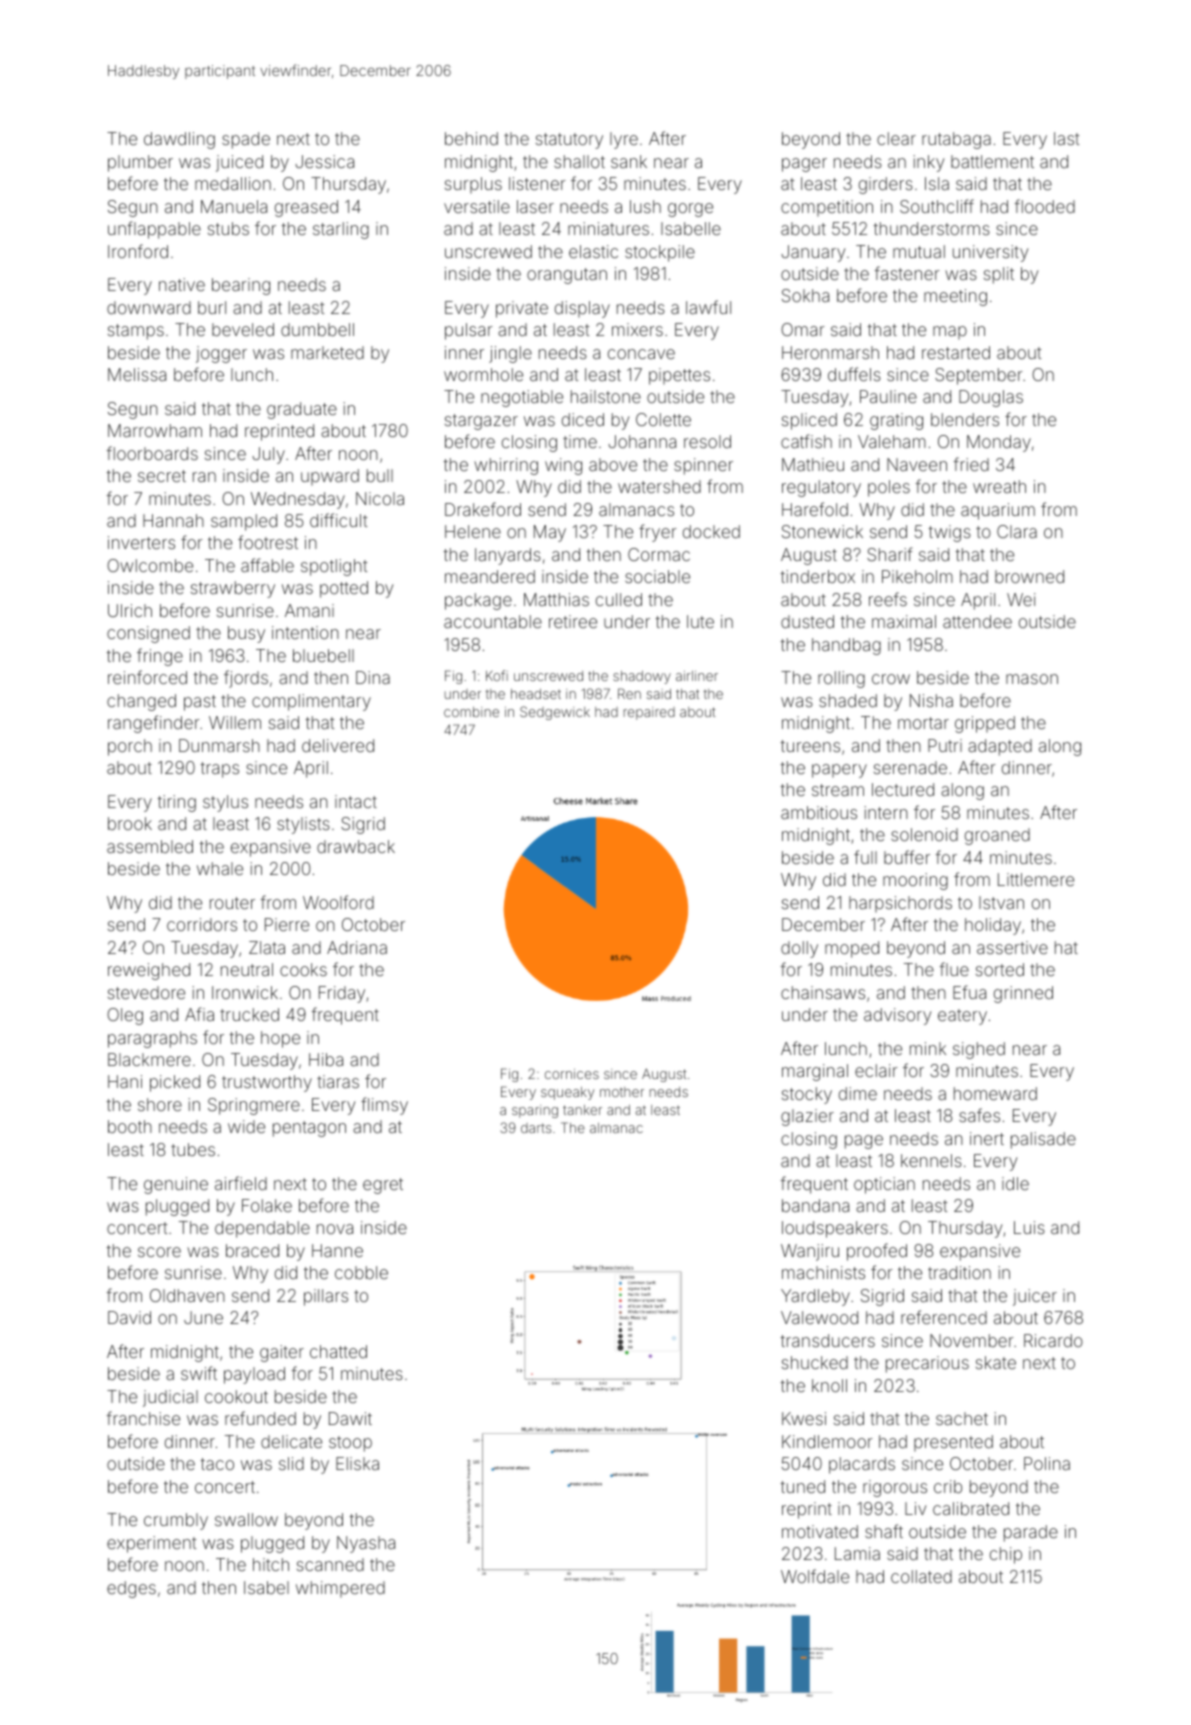  I want to click on Sokha, so click(805, 295).
